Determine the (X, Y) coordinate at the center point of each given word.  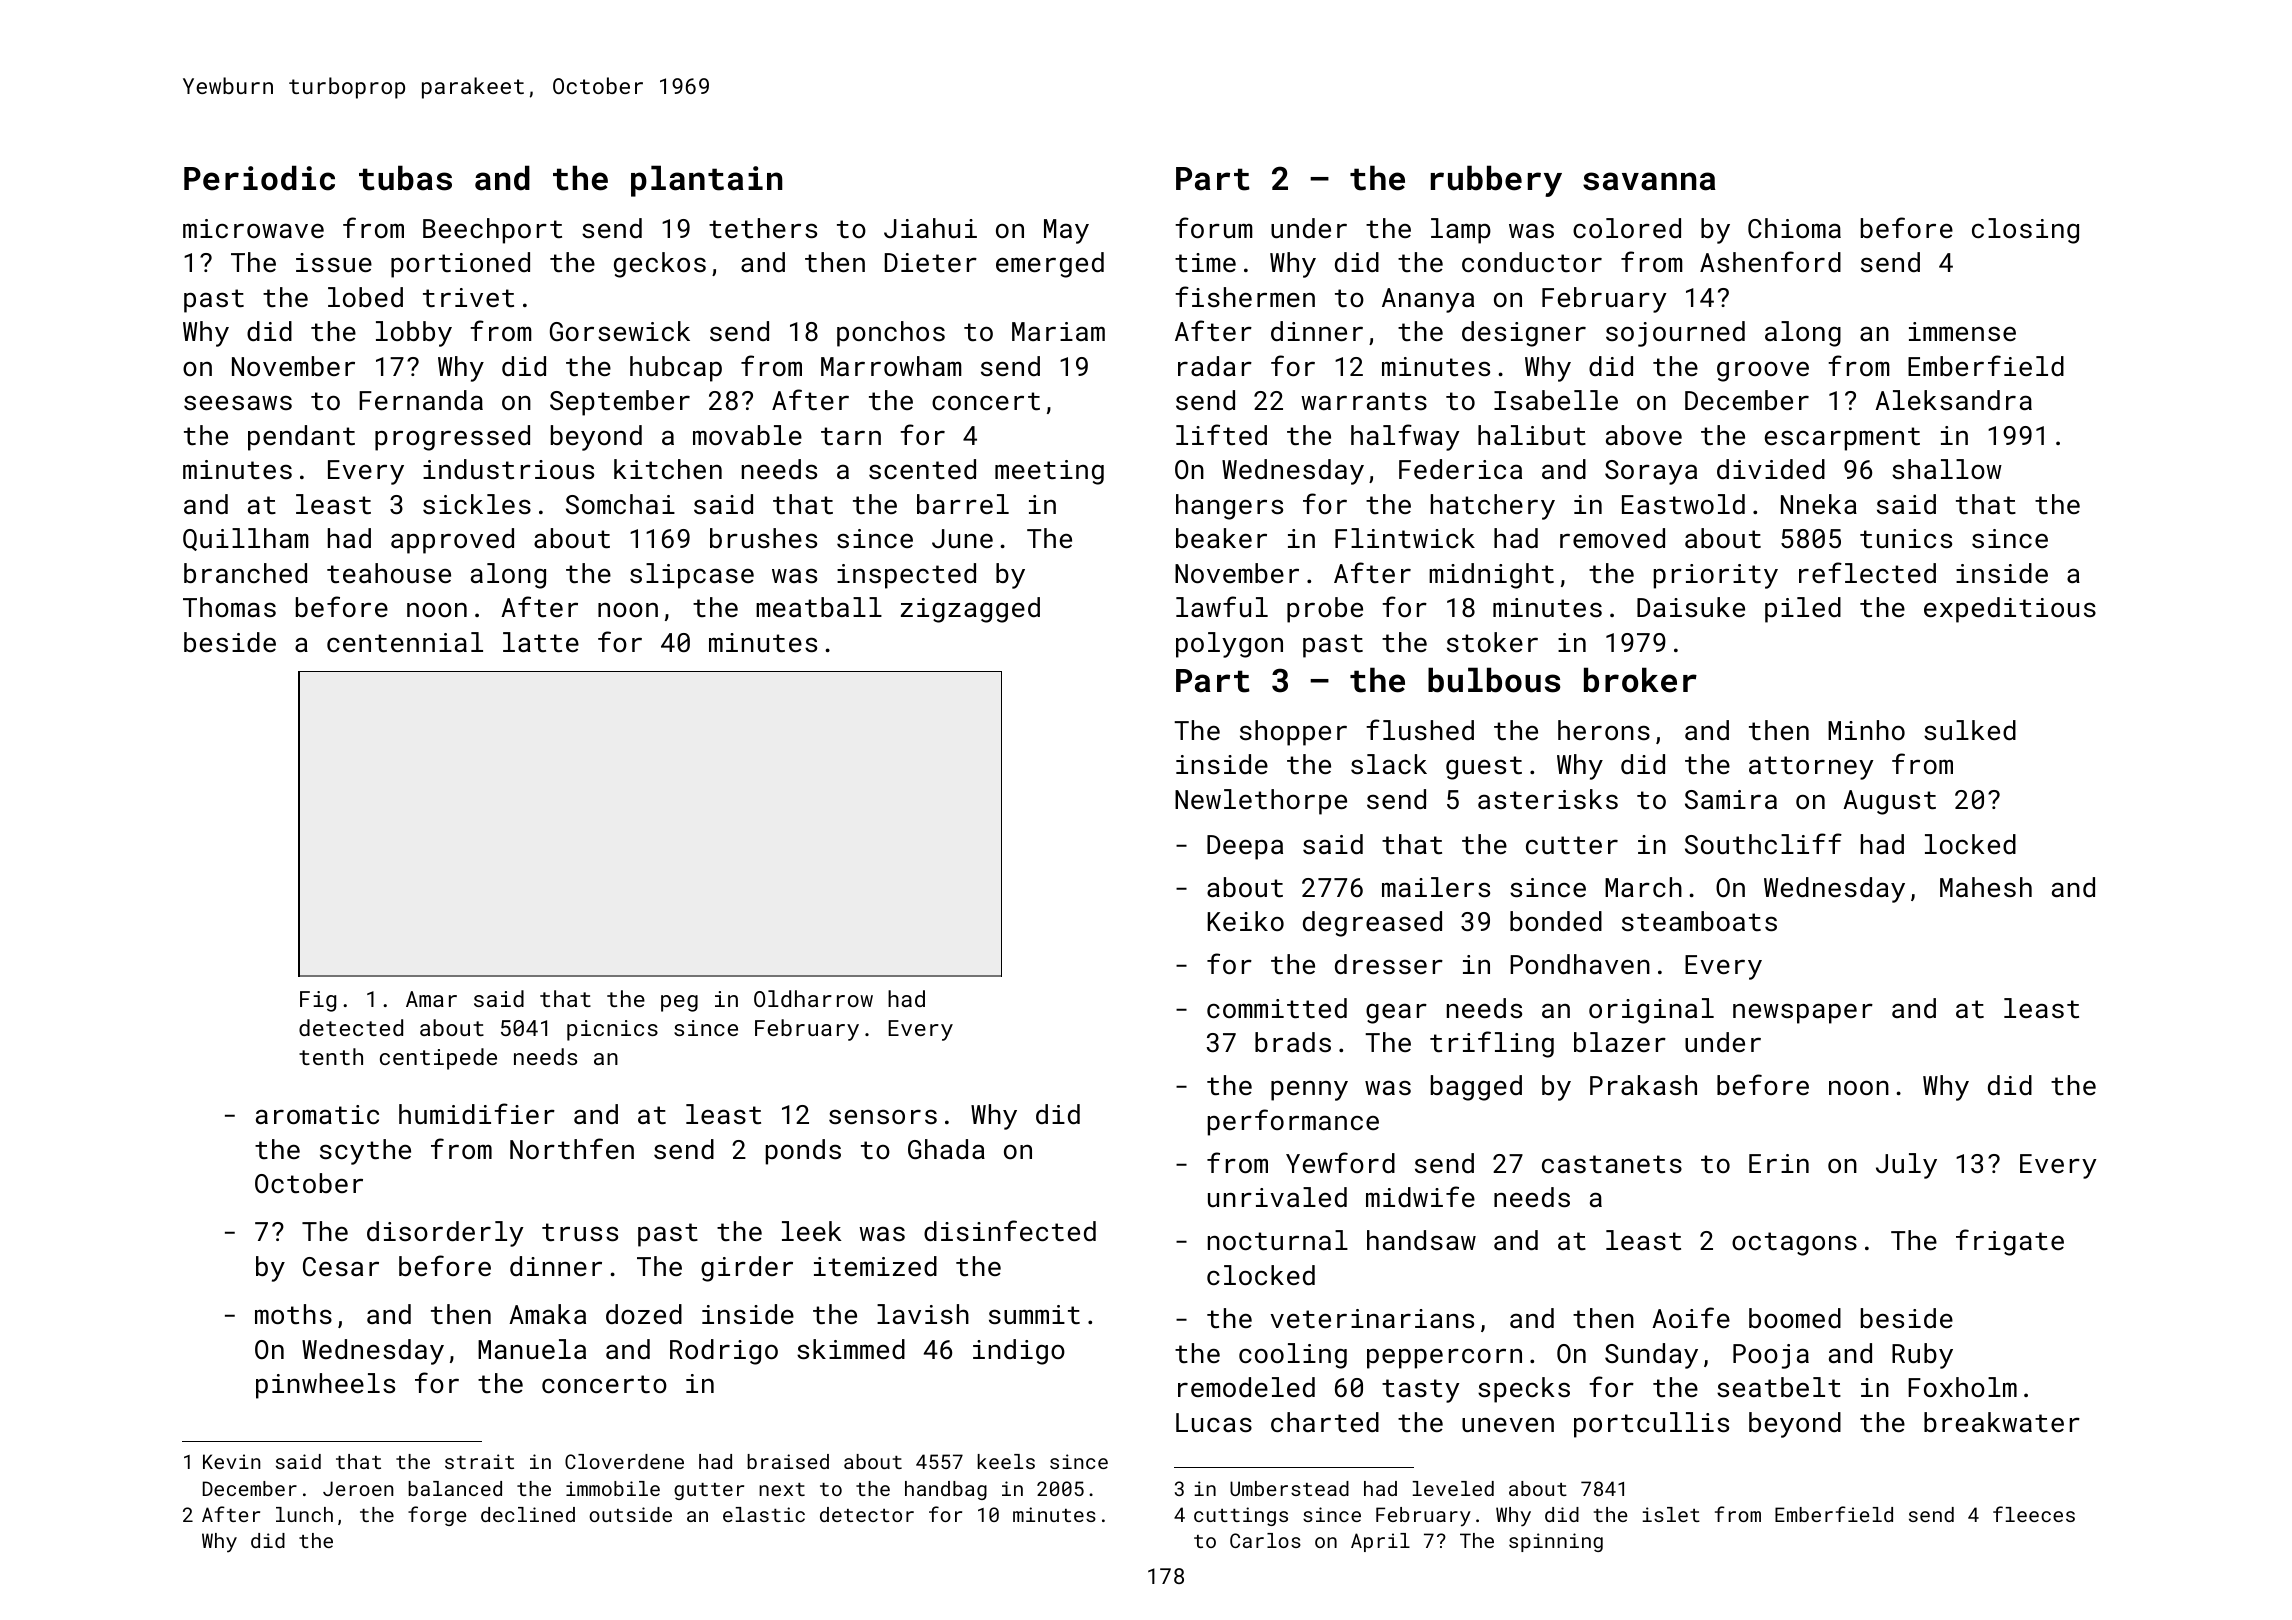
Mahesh (1986, 887)
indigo (1019, 1352)
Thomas (229, 607)
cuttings (1241, 1516)
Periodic (259, 178)
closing (2025, 231)
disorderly (445, 1234)
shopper (1293, 733)
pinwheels (325, 1386)
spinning (1556, 1542)
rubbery (1496, 181)
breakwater (2002, 1422)
